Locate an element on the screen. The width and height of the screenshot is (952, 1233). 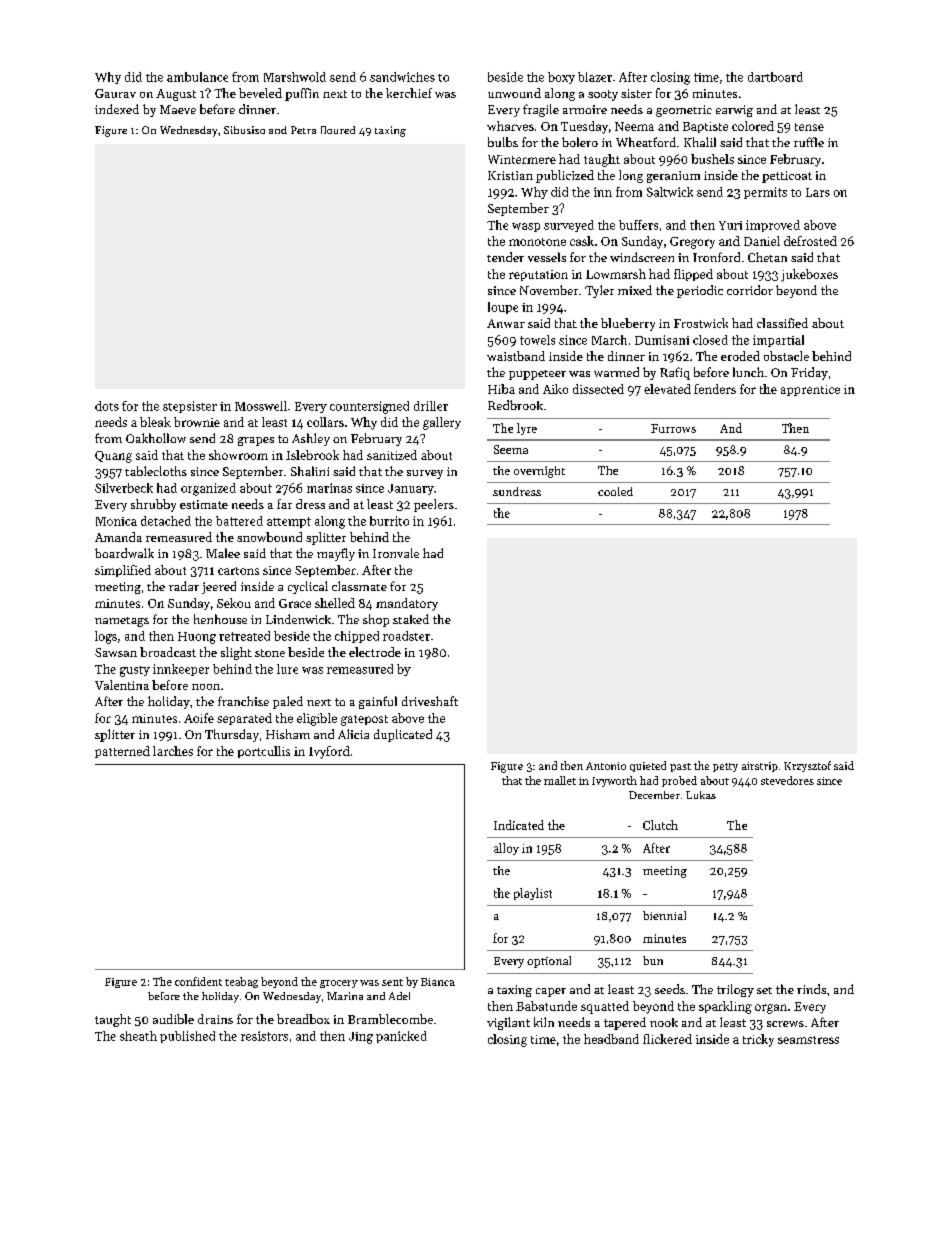
cooled is located at coordinates (615, 491).
